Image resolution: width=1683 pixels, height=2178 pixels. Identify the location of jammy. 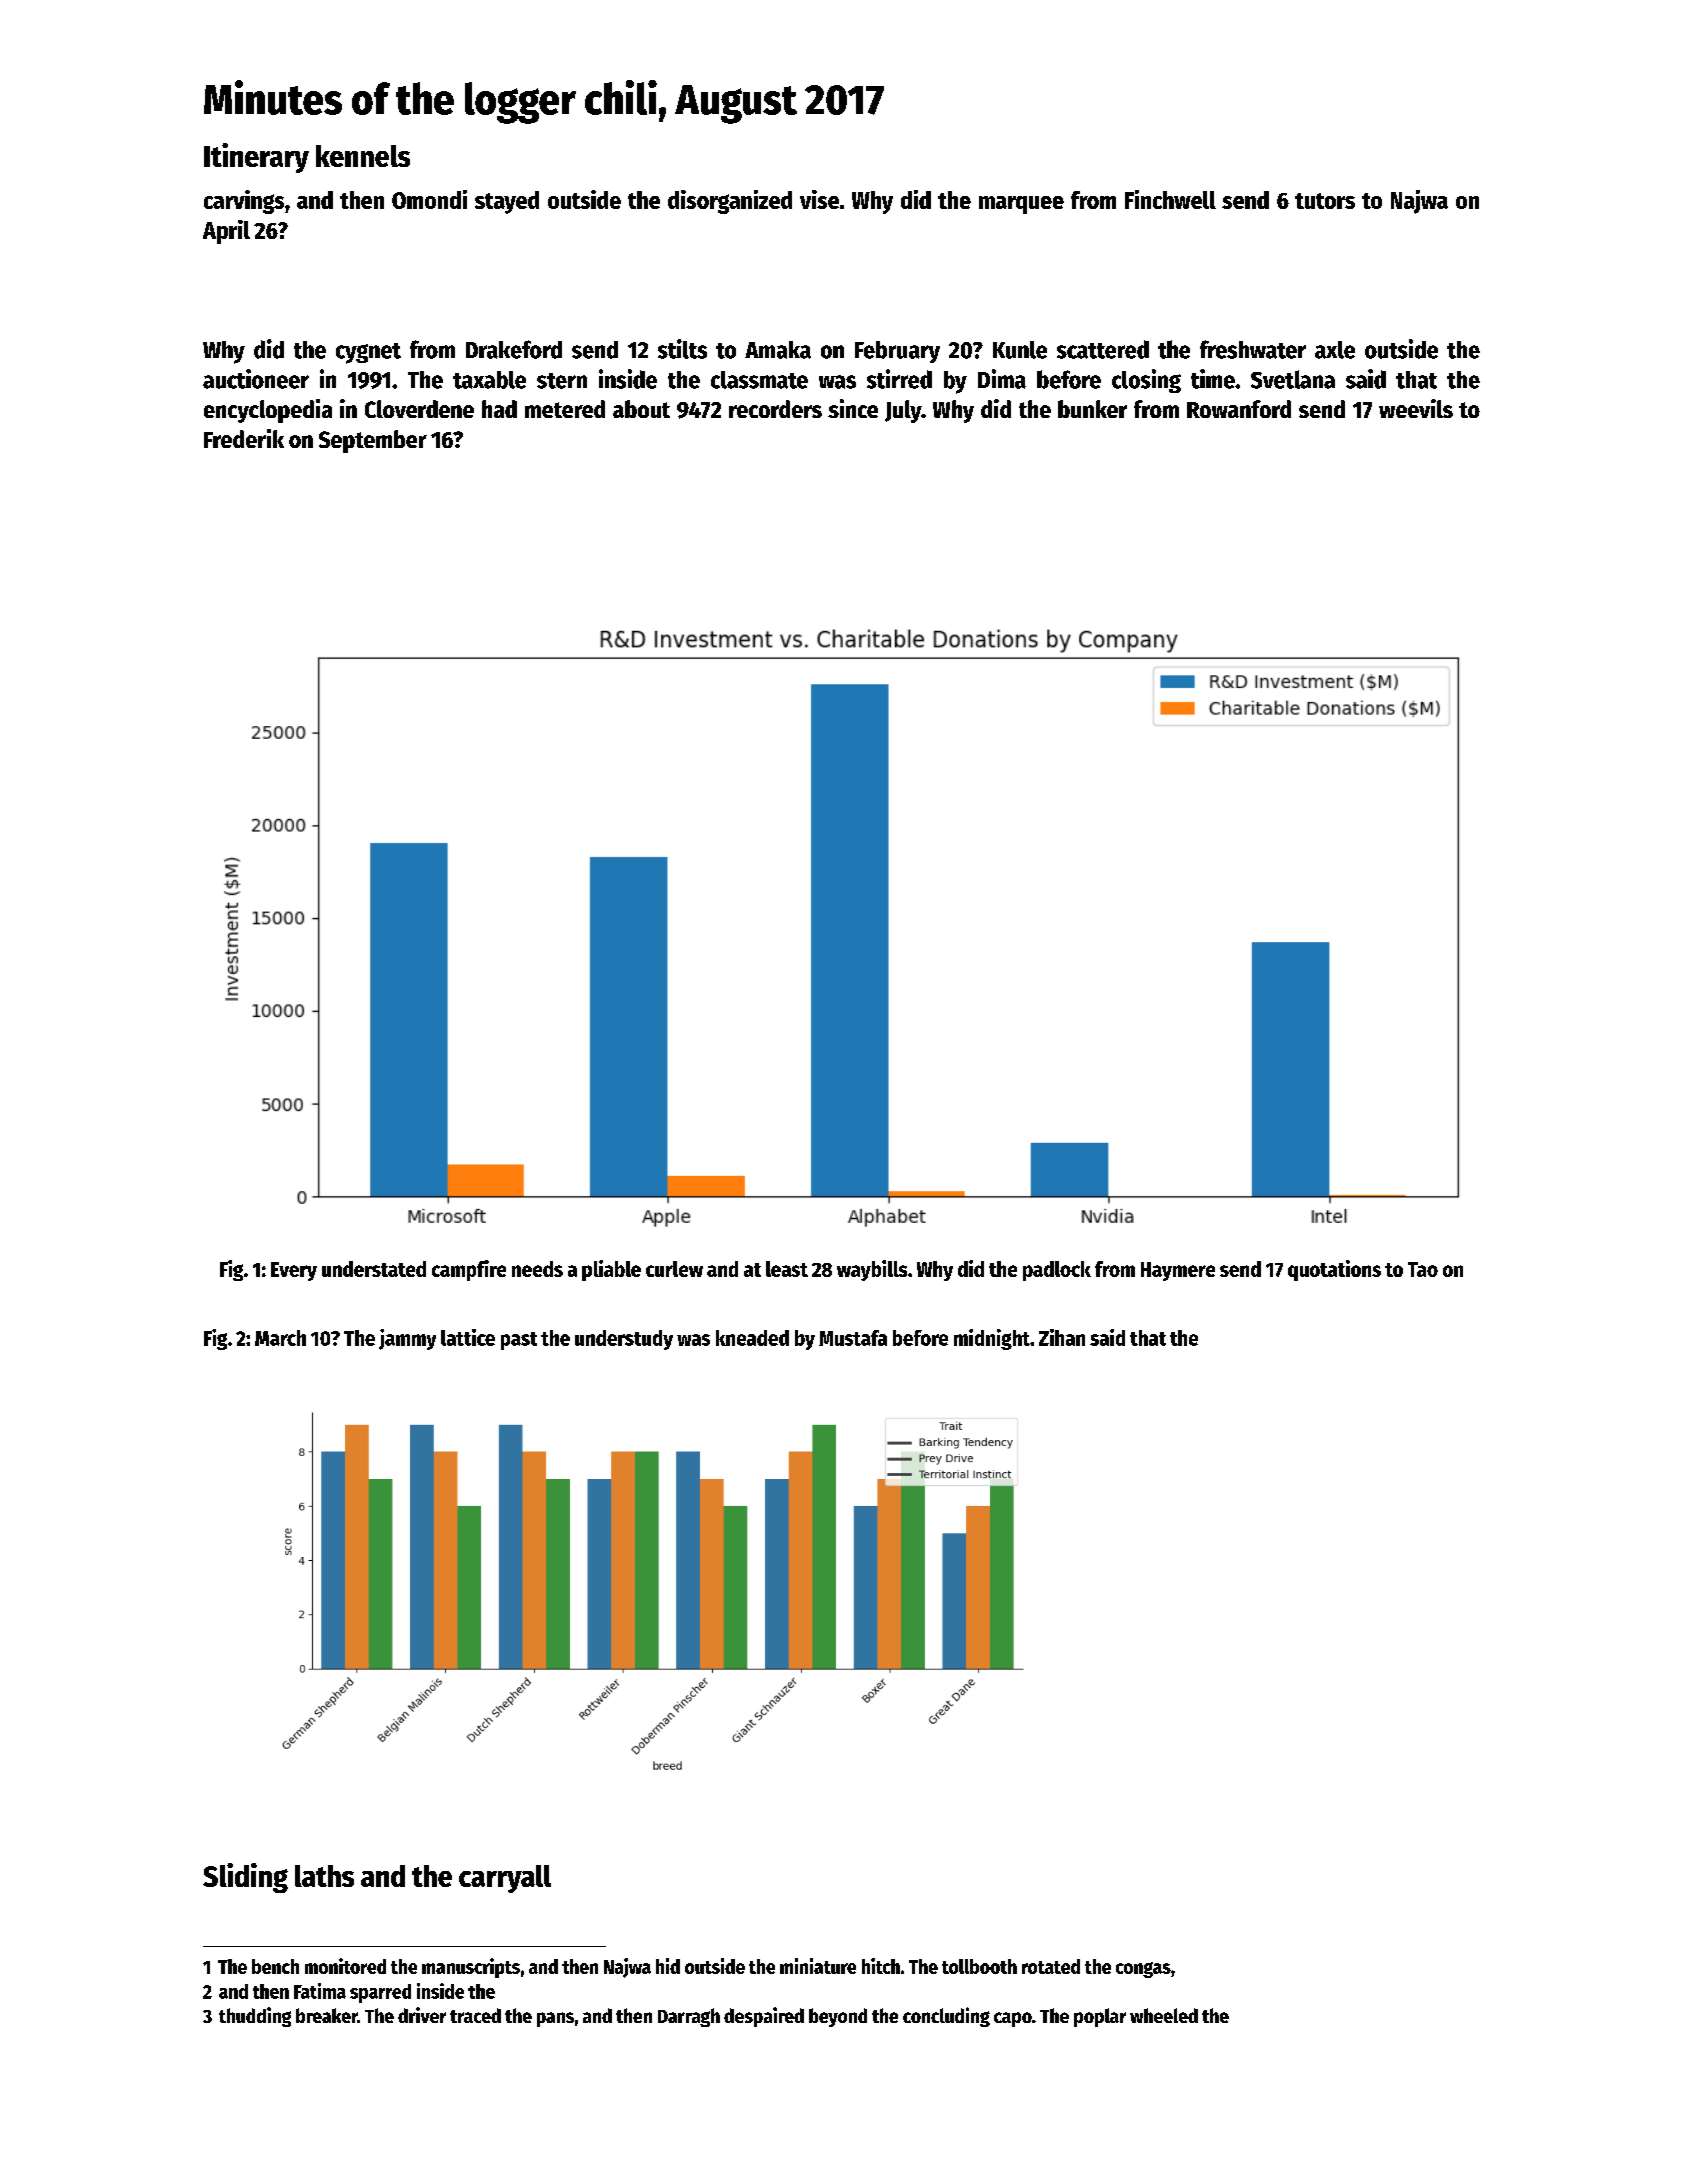
(407, 1339).
